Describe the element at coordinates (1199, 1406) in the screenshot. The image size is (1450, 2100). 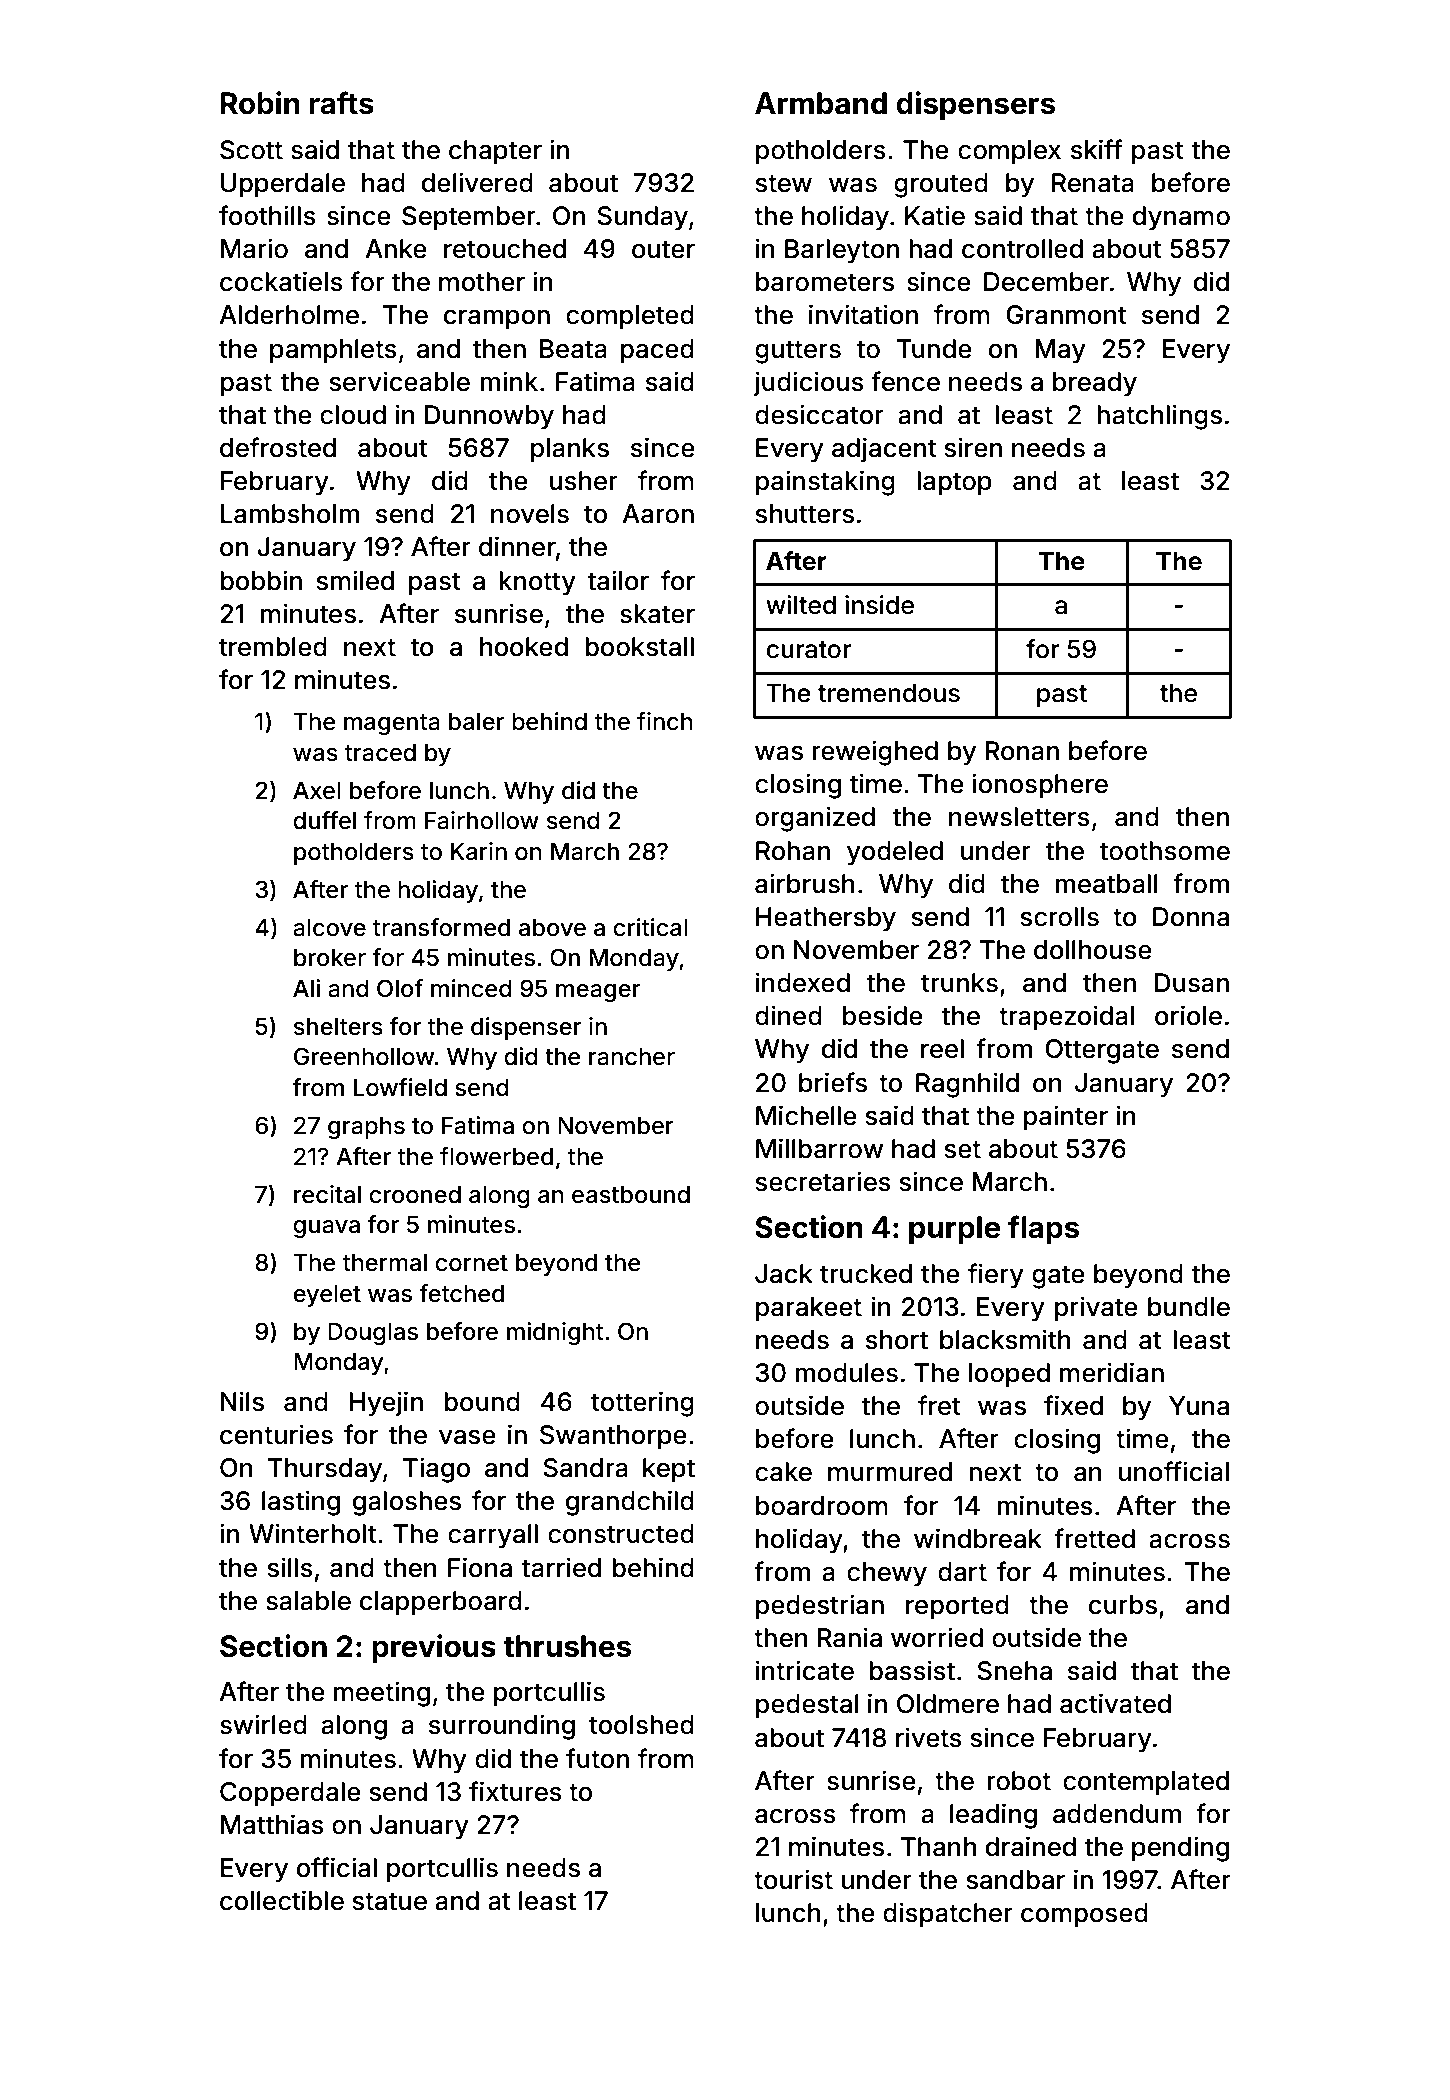
I see `Yuna` at that location.
